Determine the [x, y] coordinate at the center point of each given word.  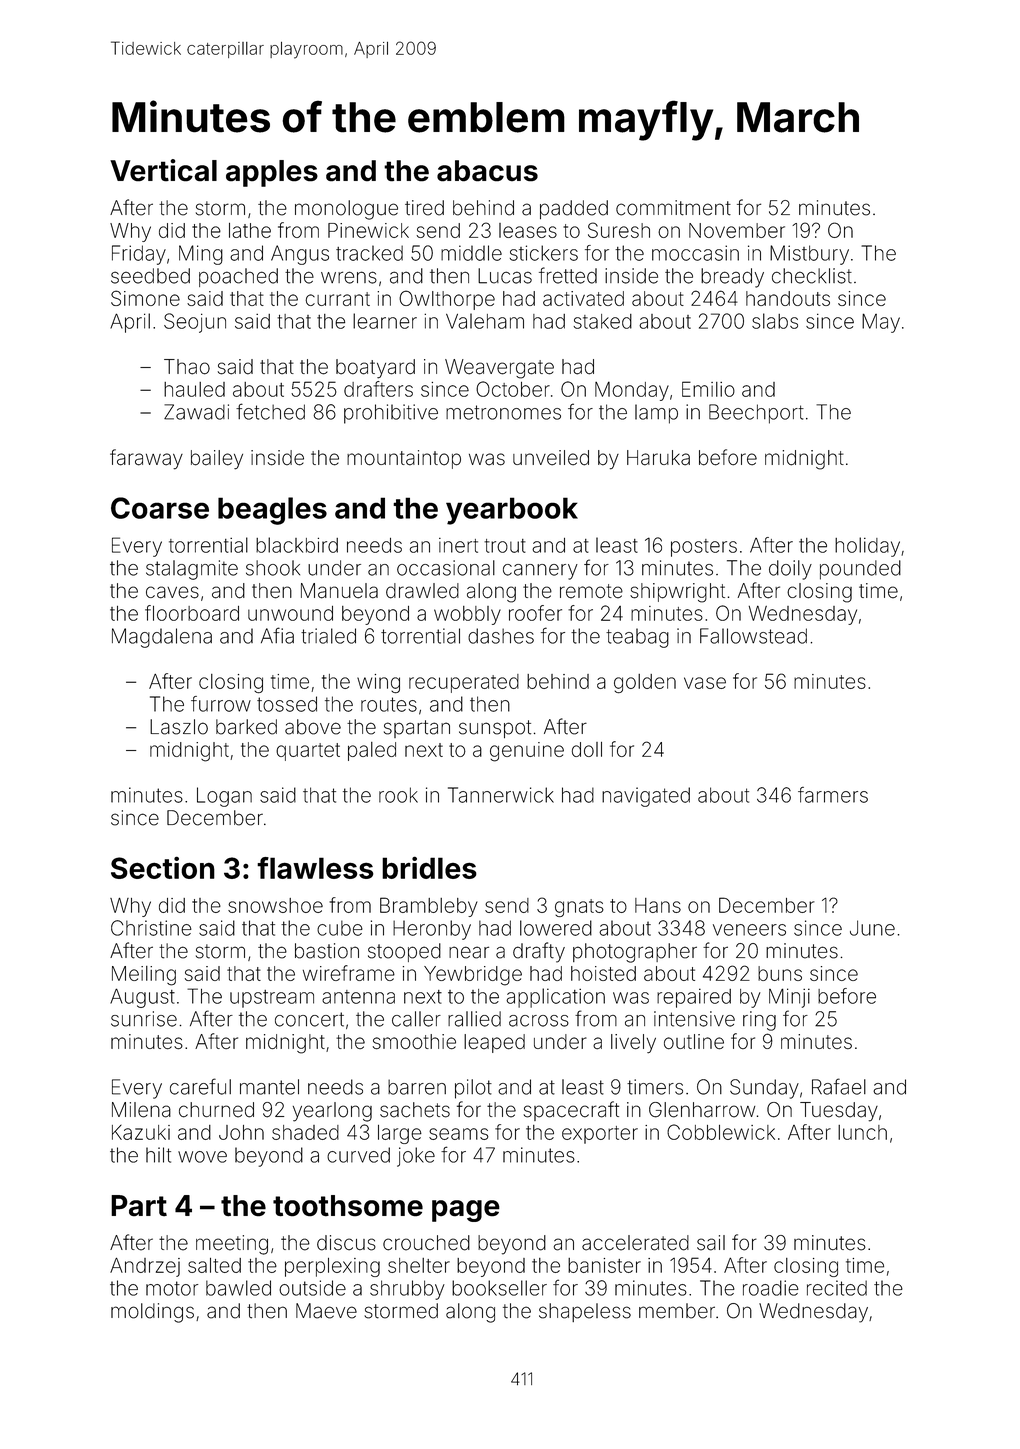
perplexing [332, 1267]
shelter [419, 1265]
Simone [145, 298]
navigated [646, 797]
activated [583, 298]
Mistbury [809, 255]
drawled [422, 591]
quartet [308, 752]
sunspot [495, 729]
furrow [221, 704]
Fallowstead [753, 636]
